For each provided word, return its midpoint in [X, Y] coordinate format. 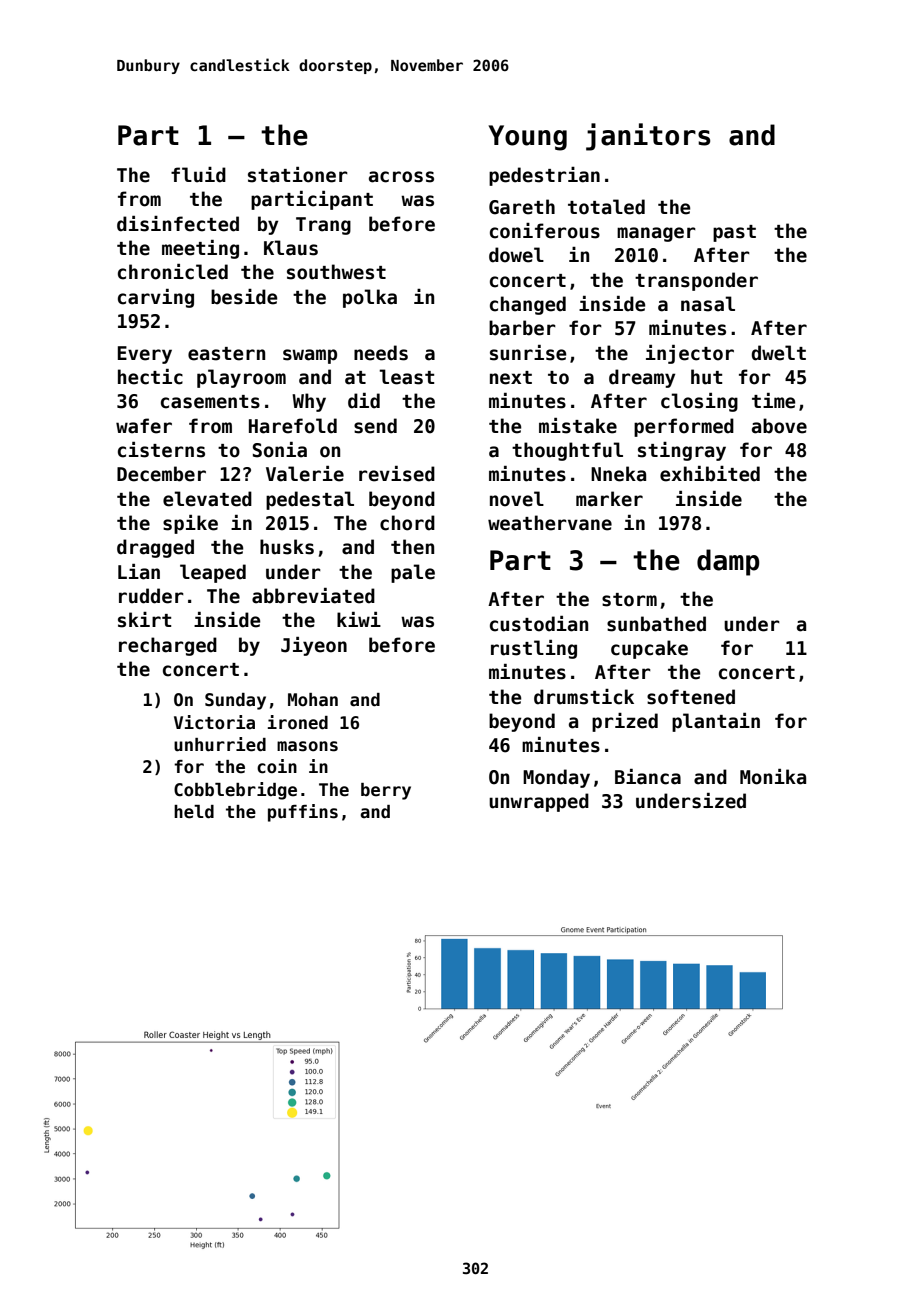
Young [527, 138]
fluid [198, 175]
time [774, 401]
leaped [213, 573]
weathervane [550, 523]
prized [625, 722]
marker [609, 499]
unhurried [220, 744]
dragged [155, 548]
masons [307, 746]
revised [397, 474]
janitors [648, 137]
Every [145, 355]
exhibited [710, 474]
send [375, 426]
